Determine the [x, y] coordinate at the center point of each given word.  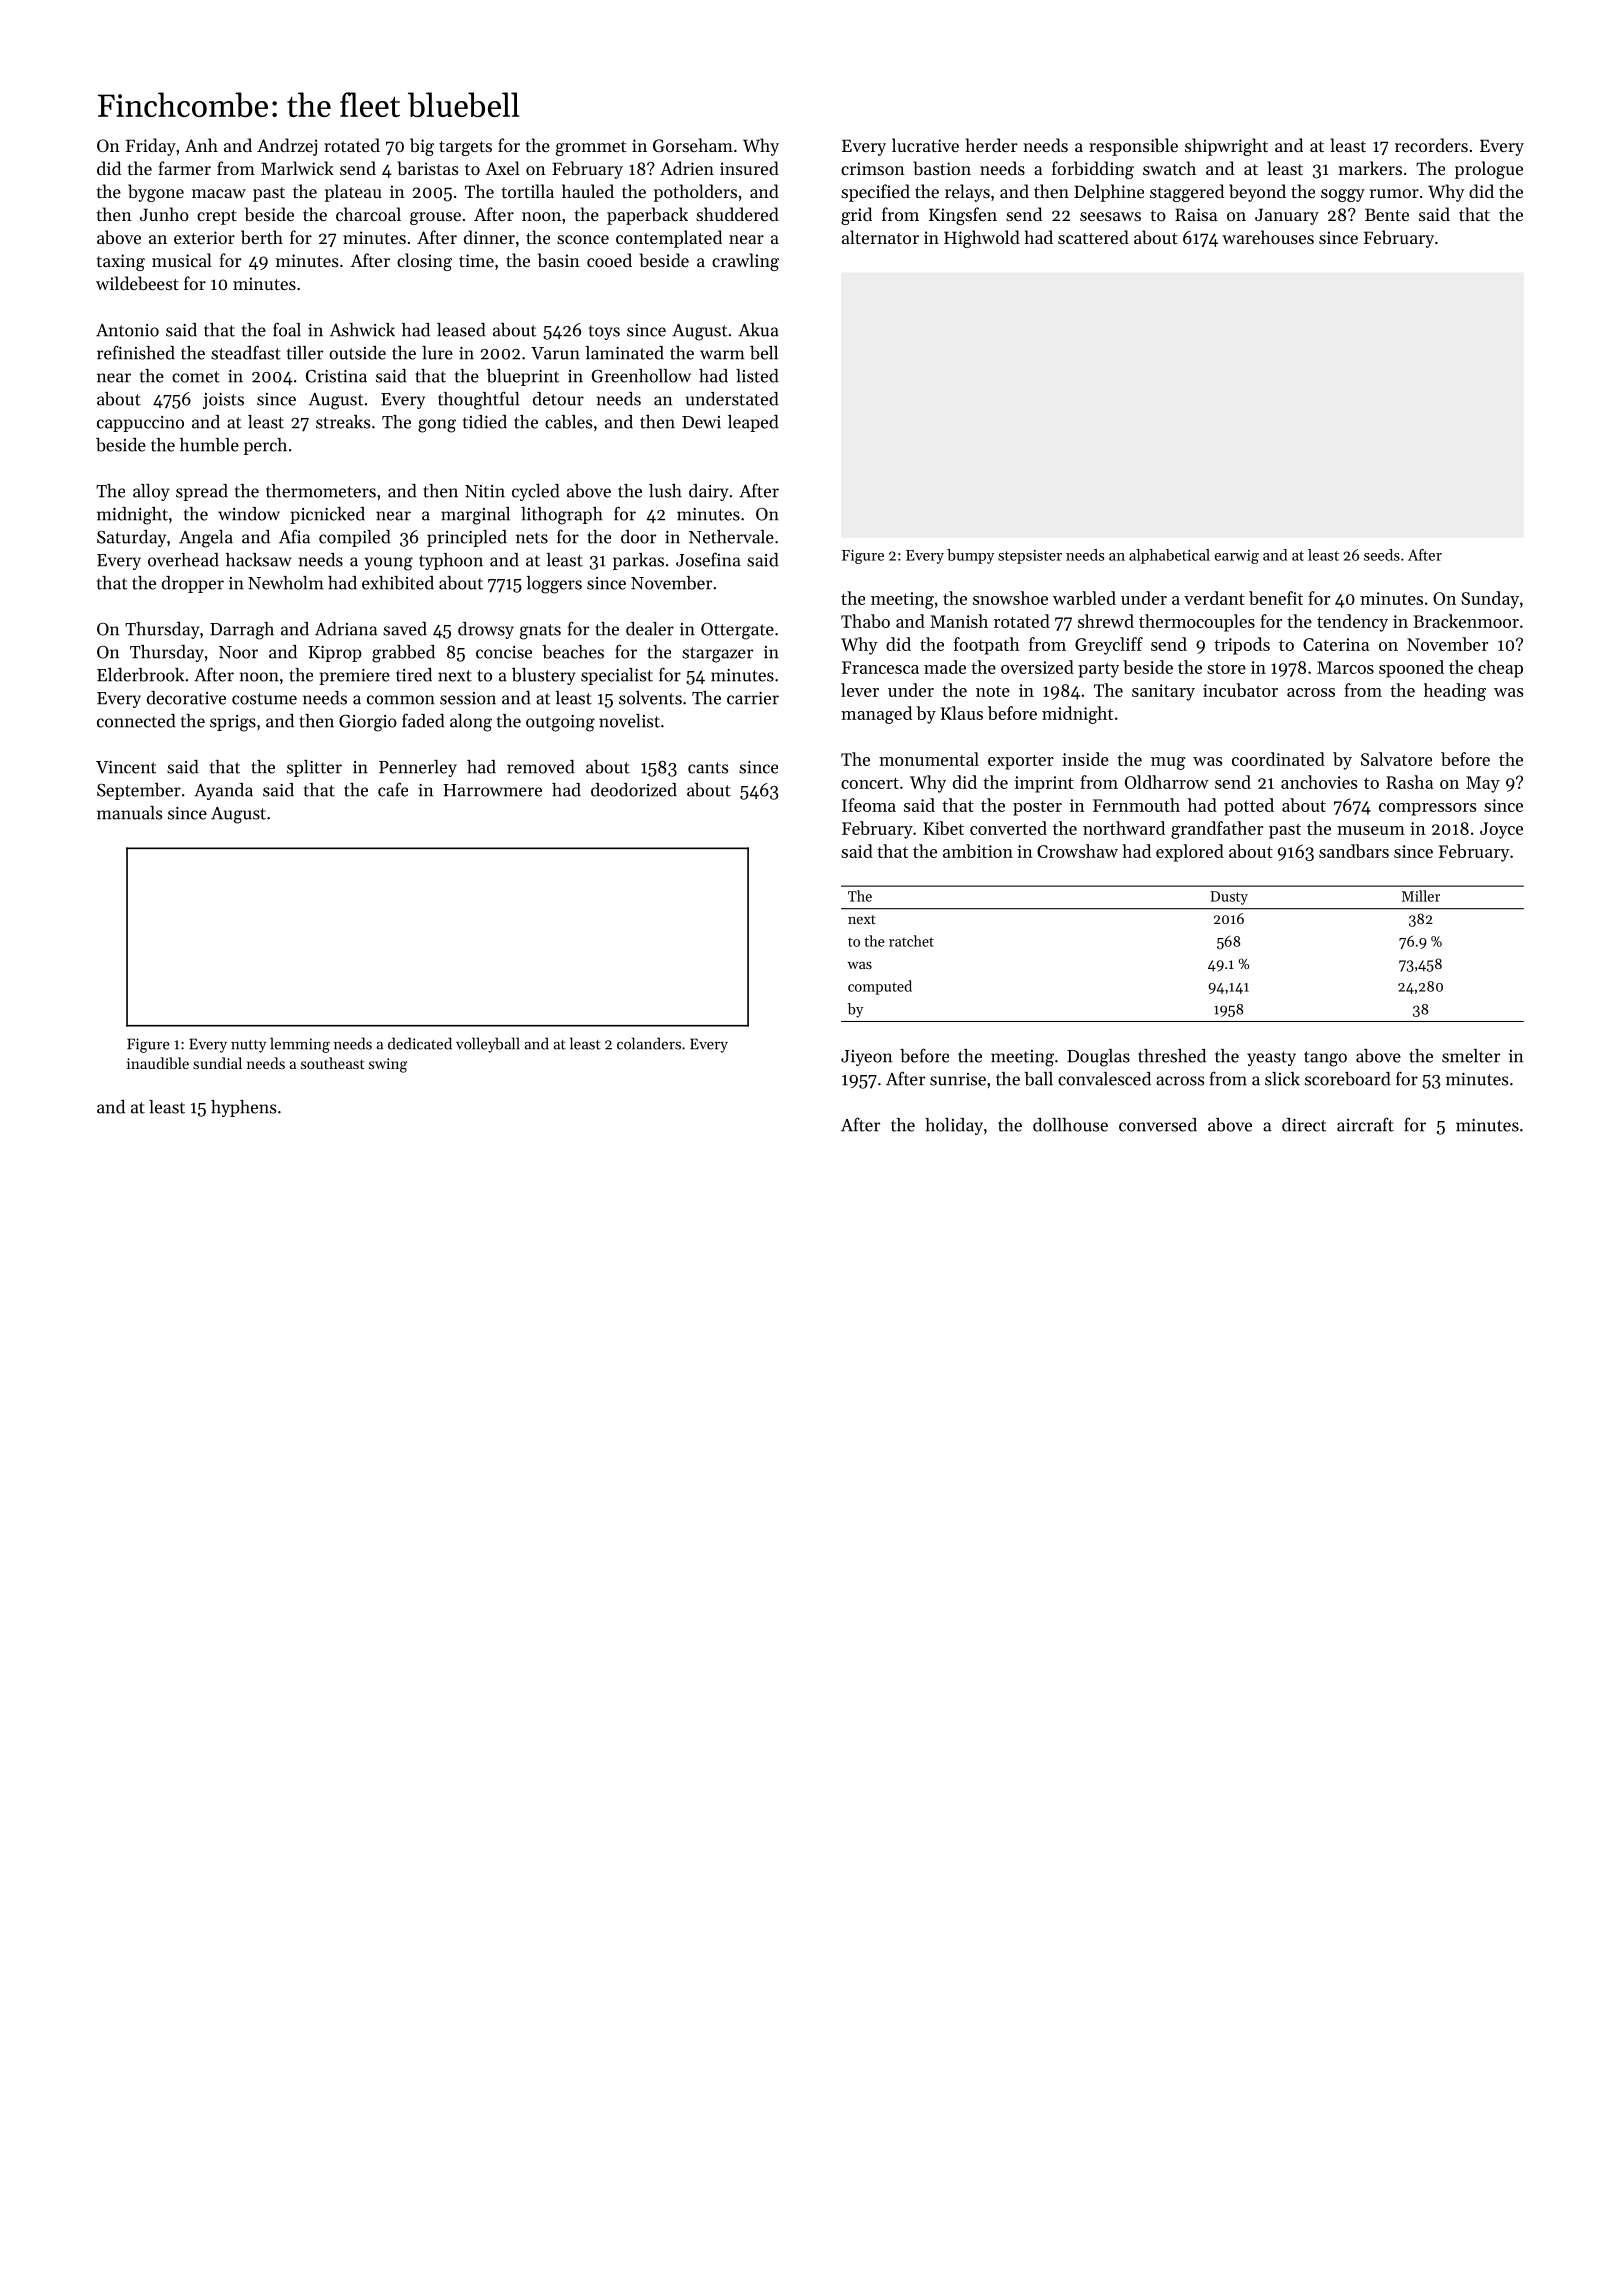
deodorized [634, 790]
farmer [184, 168]
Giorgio [368, 723]
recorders [1431, 145]
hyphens [243, 1108]
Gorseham [693, 145]
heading [1455, 692]
